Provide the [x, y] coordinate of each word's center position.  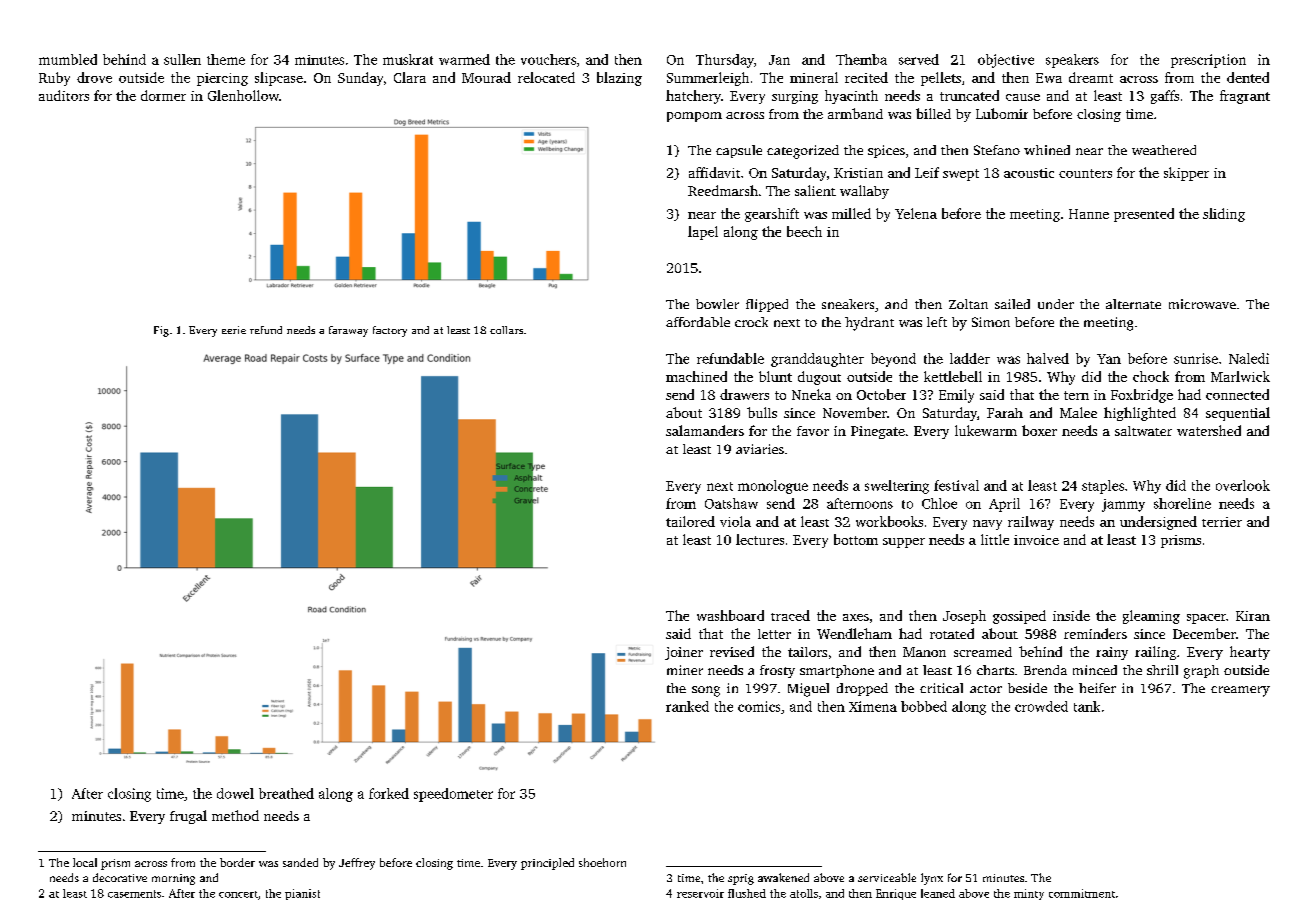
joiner [684, 653]
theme [226, 59]
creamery [1240, 691]
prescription [1208, 61]
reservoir [700, 893]
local [85, 862]
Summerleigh [708, 79]
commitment [1082, 893]
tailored [690, 521]
